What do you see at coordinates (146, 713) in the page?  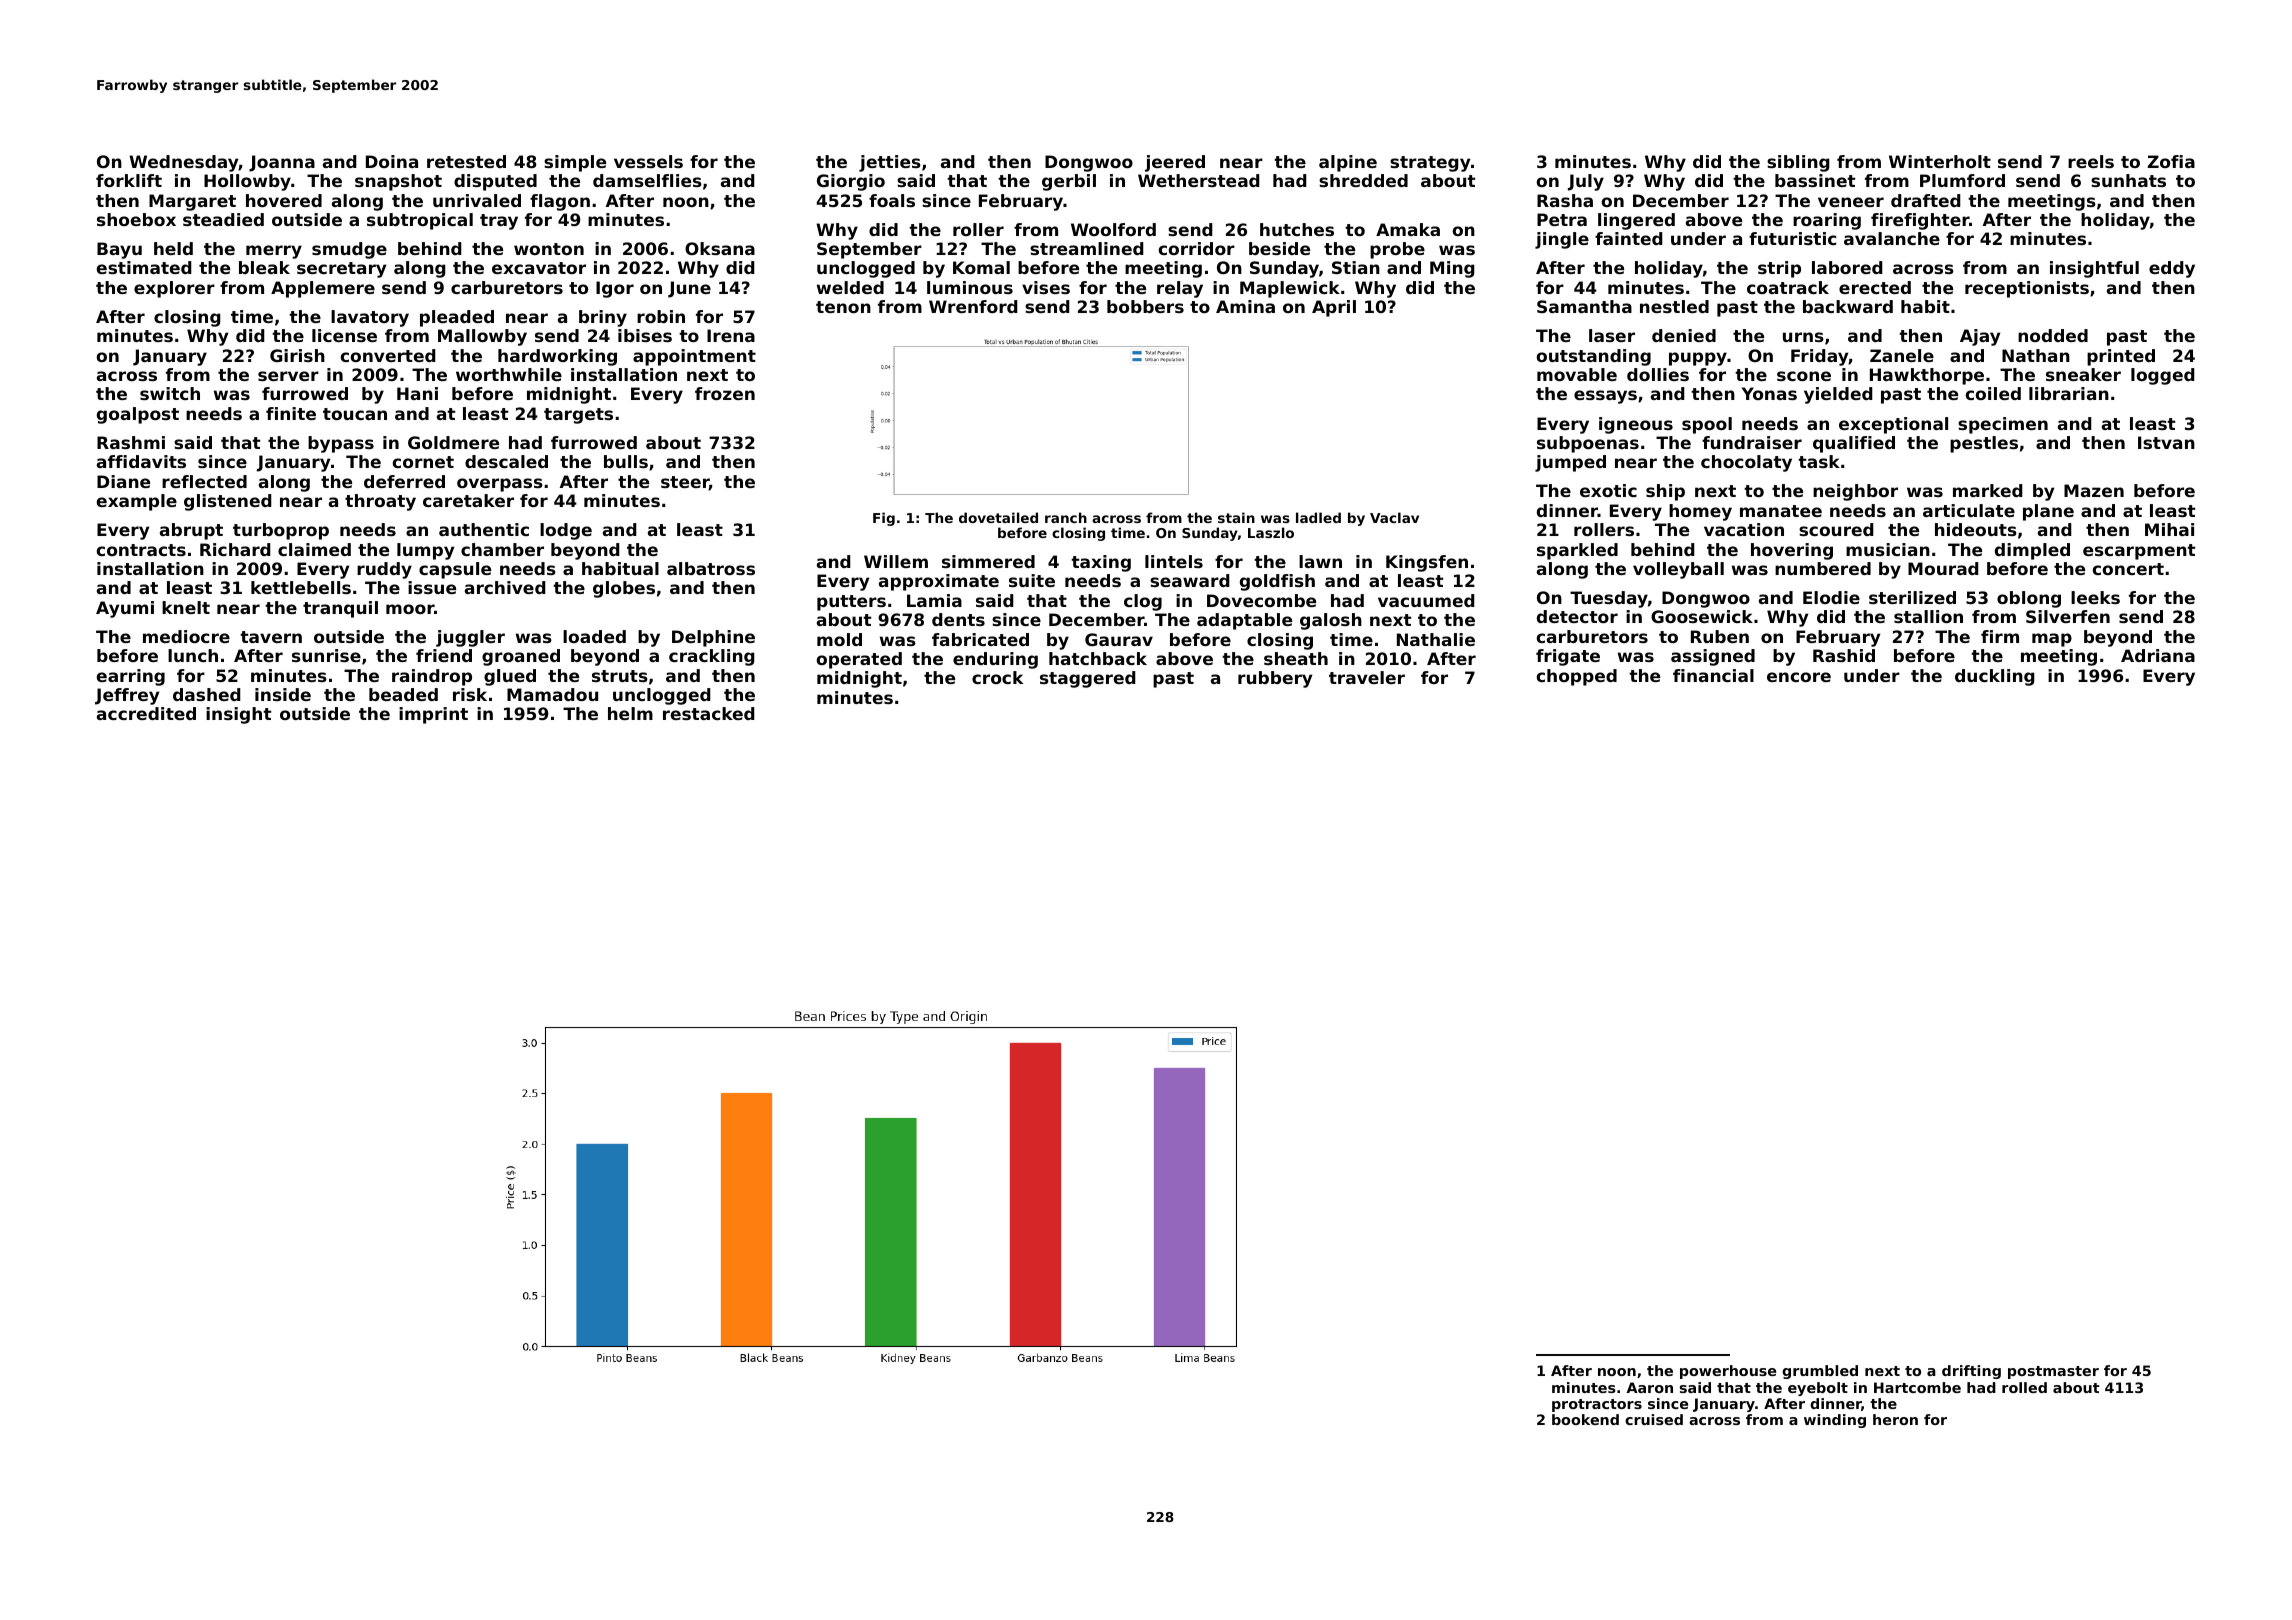 I see `accredited` at bounding box center [146, 713].
